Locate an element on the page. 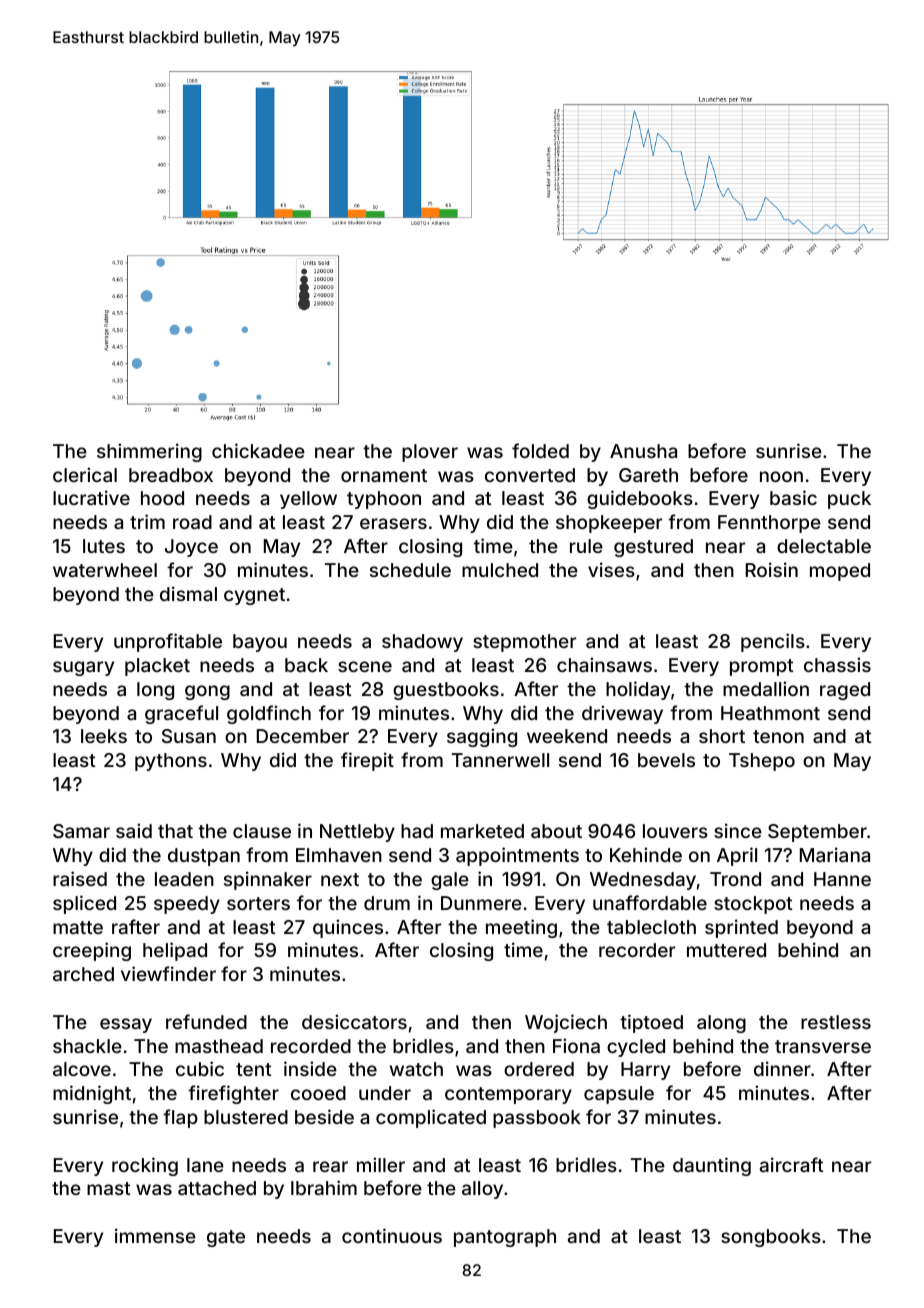 The height and width of the document is (1308, 924). meeting is located at coordinates (521, 928).
